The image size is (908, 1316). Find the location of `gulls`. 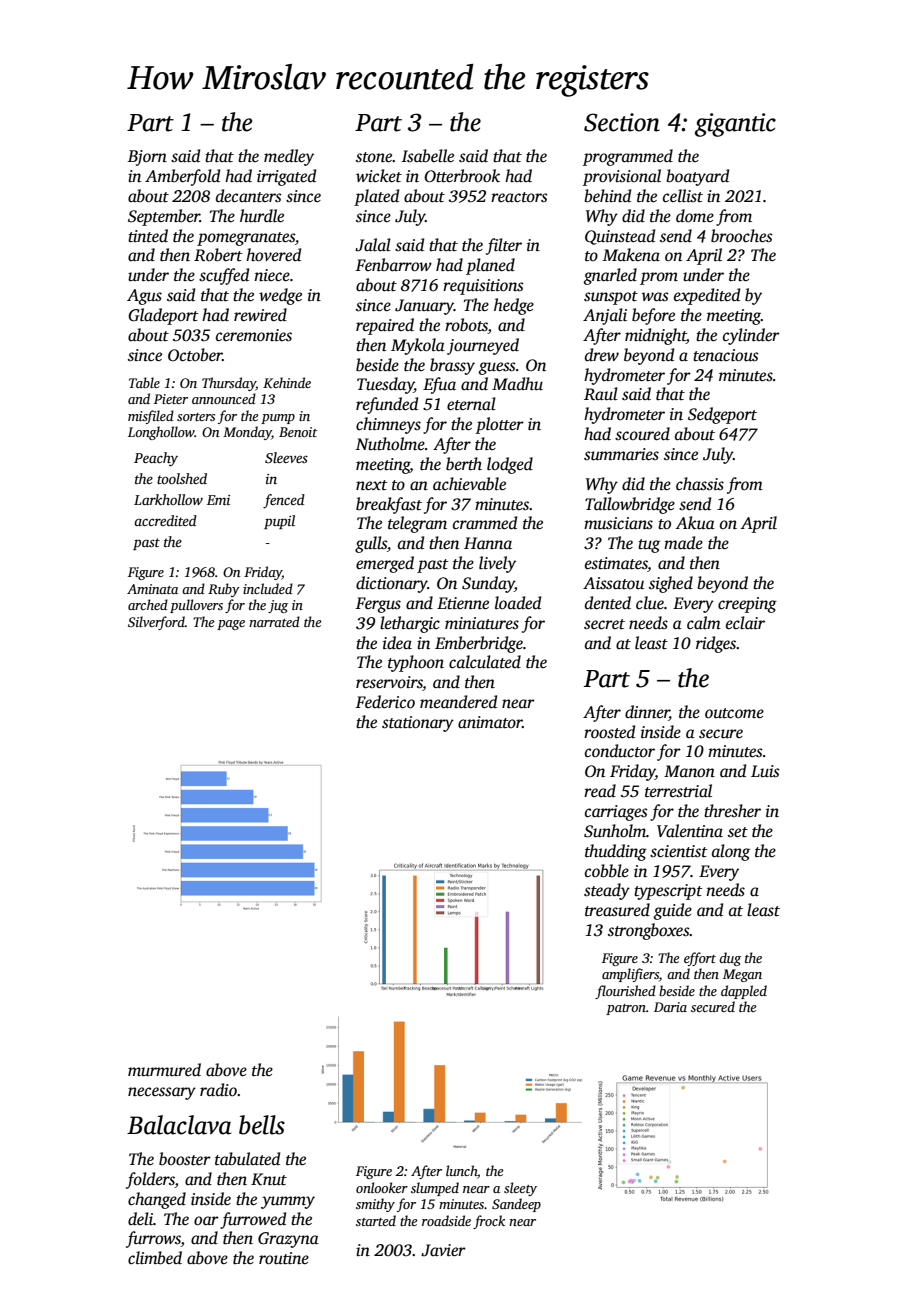

gulls is located at coordinates (371, 544).
